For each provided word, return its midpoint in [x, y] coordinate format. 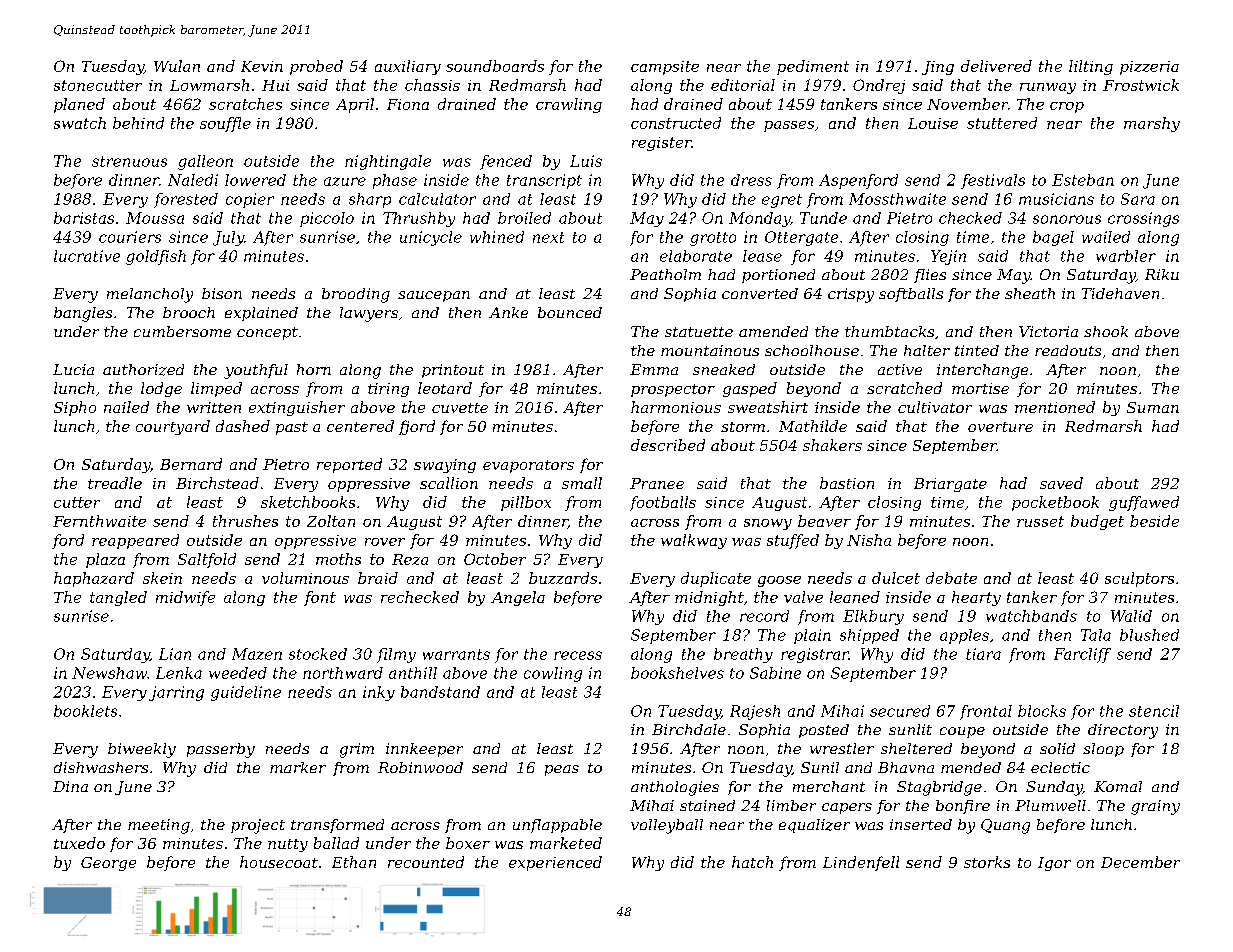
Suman [1153, 407]
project [258, 826]
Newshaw [109, 673]
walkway [694, 541]
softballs [911, 295]
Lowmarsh [209, 85]
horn [314, 369]
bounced [570, 312]
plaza [105, 560]
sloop [1103, 750]
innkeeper [424, 750]
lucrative [87, 256]
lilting [1091, 67]
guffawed [1144, 503]
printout [453, 371]
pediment [813, 67]
